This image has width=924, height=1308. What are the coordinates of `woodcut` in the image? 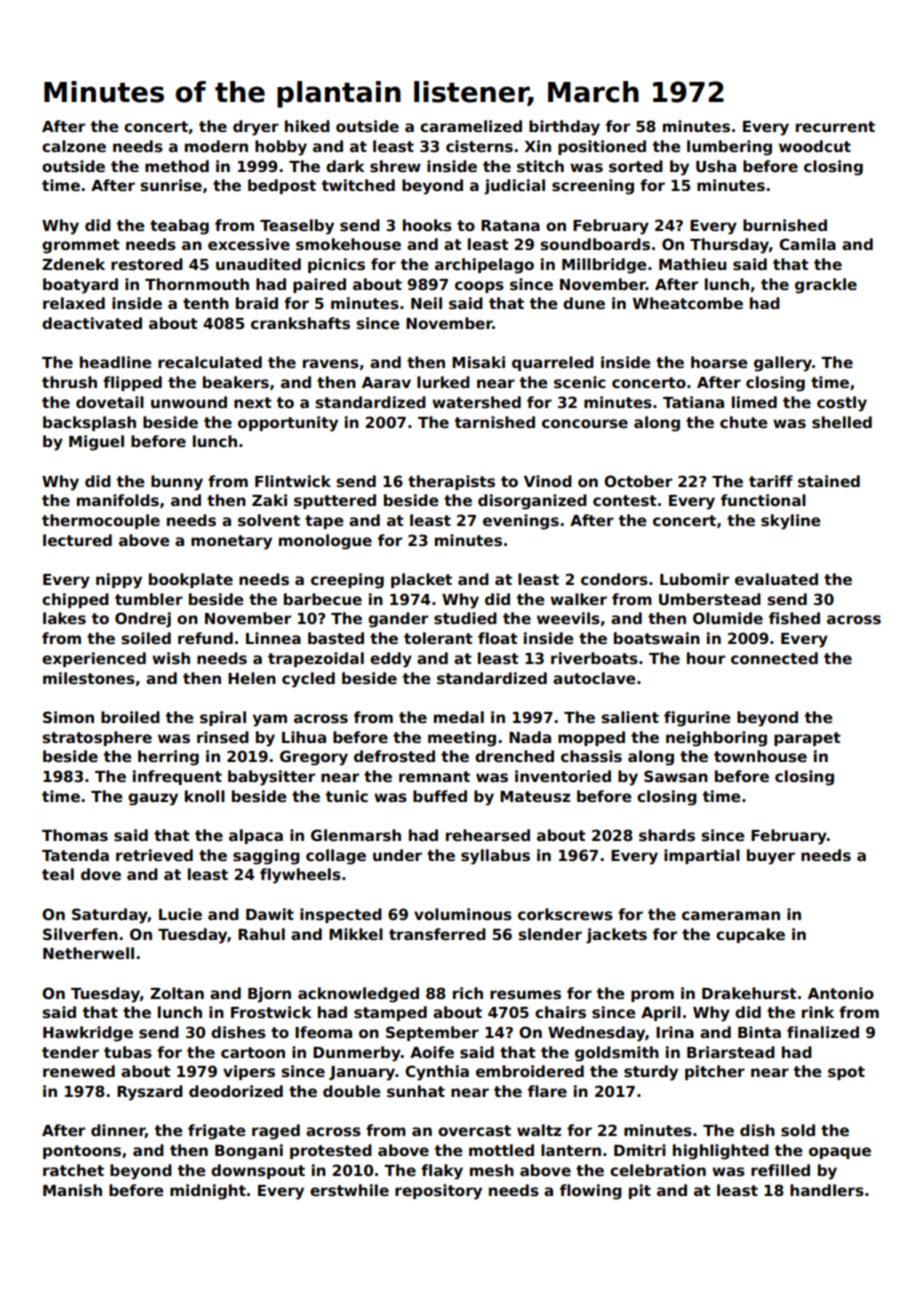 It's located at (815, 146).
